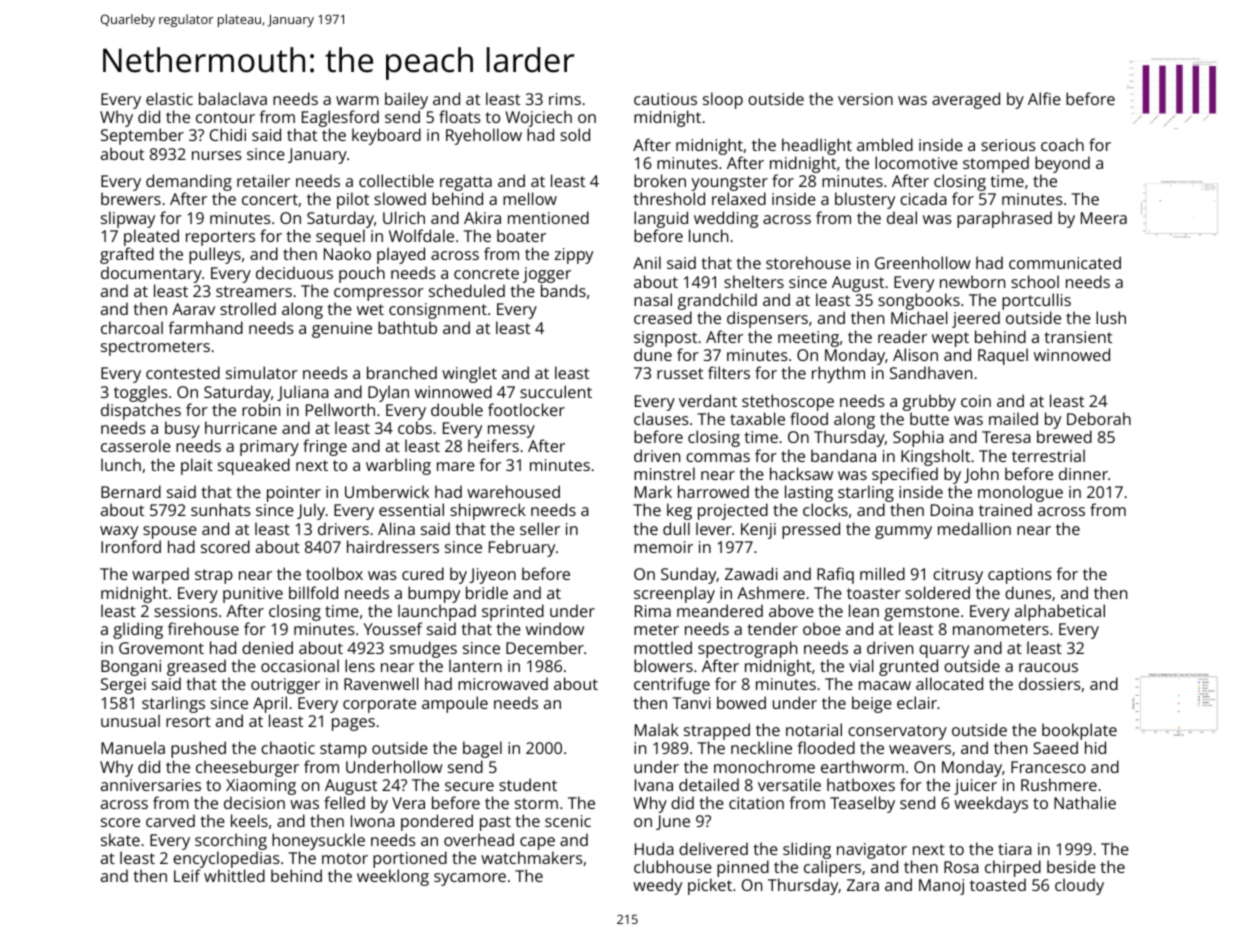 The image size is (1233, 952). I want to click on rims, so click(565, 99).
